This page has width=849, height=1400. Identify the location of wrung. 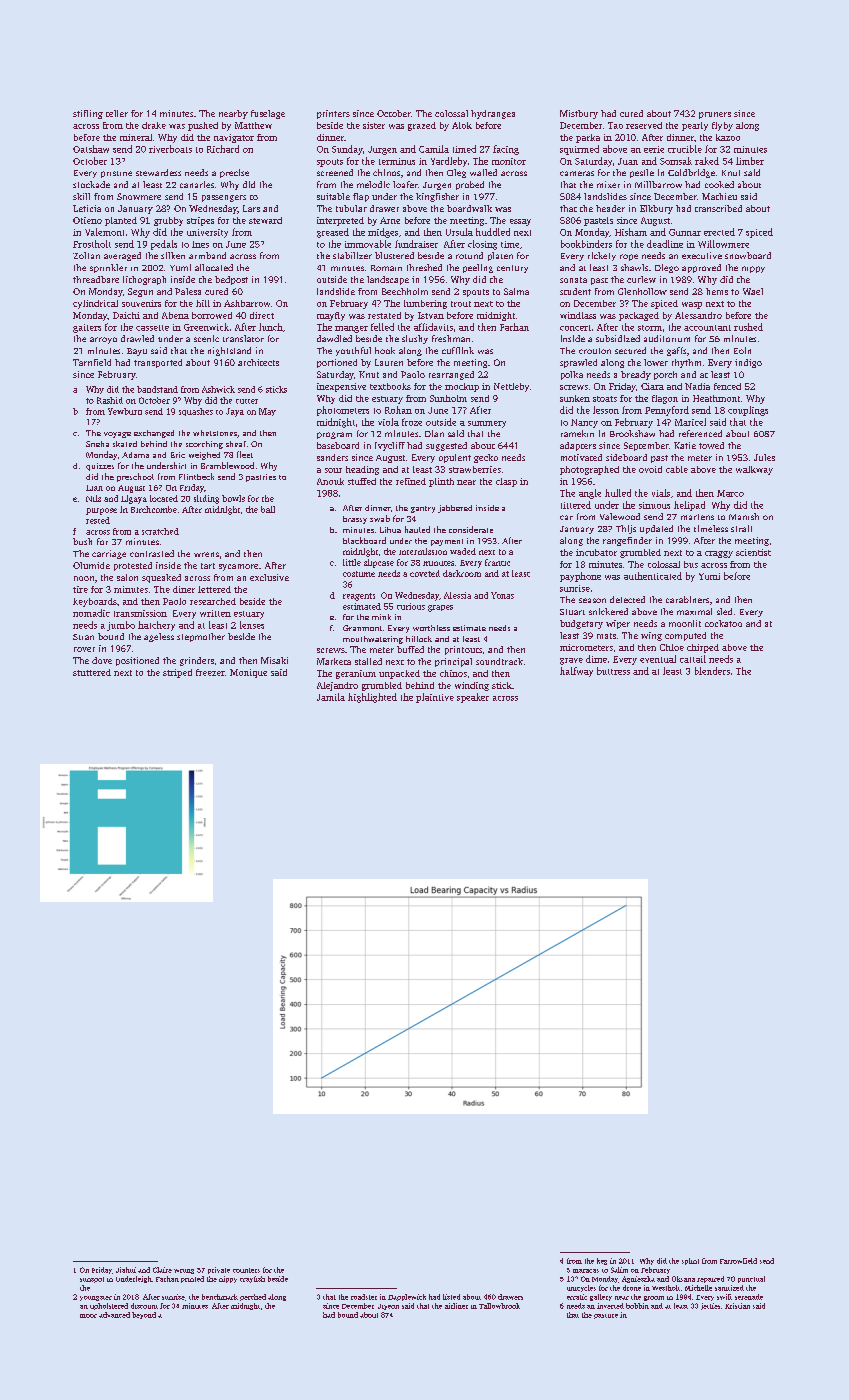
(184, 1271).
